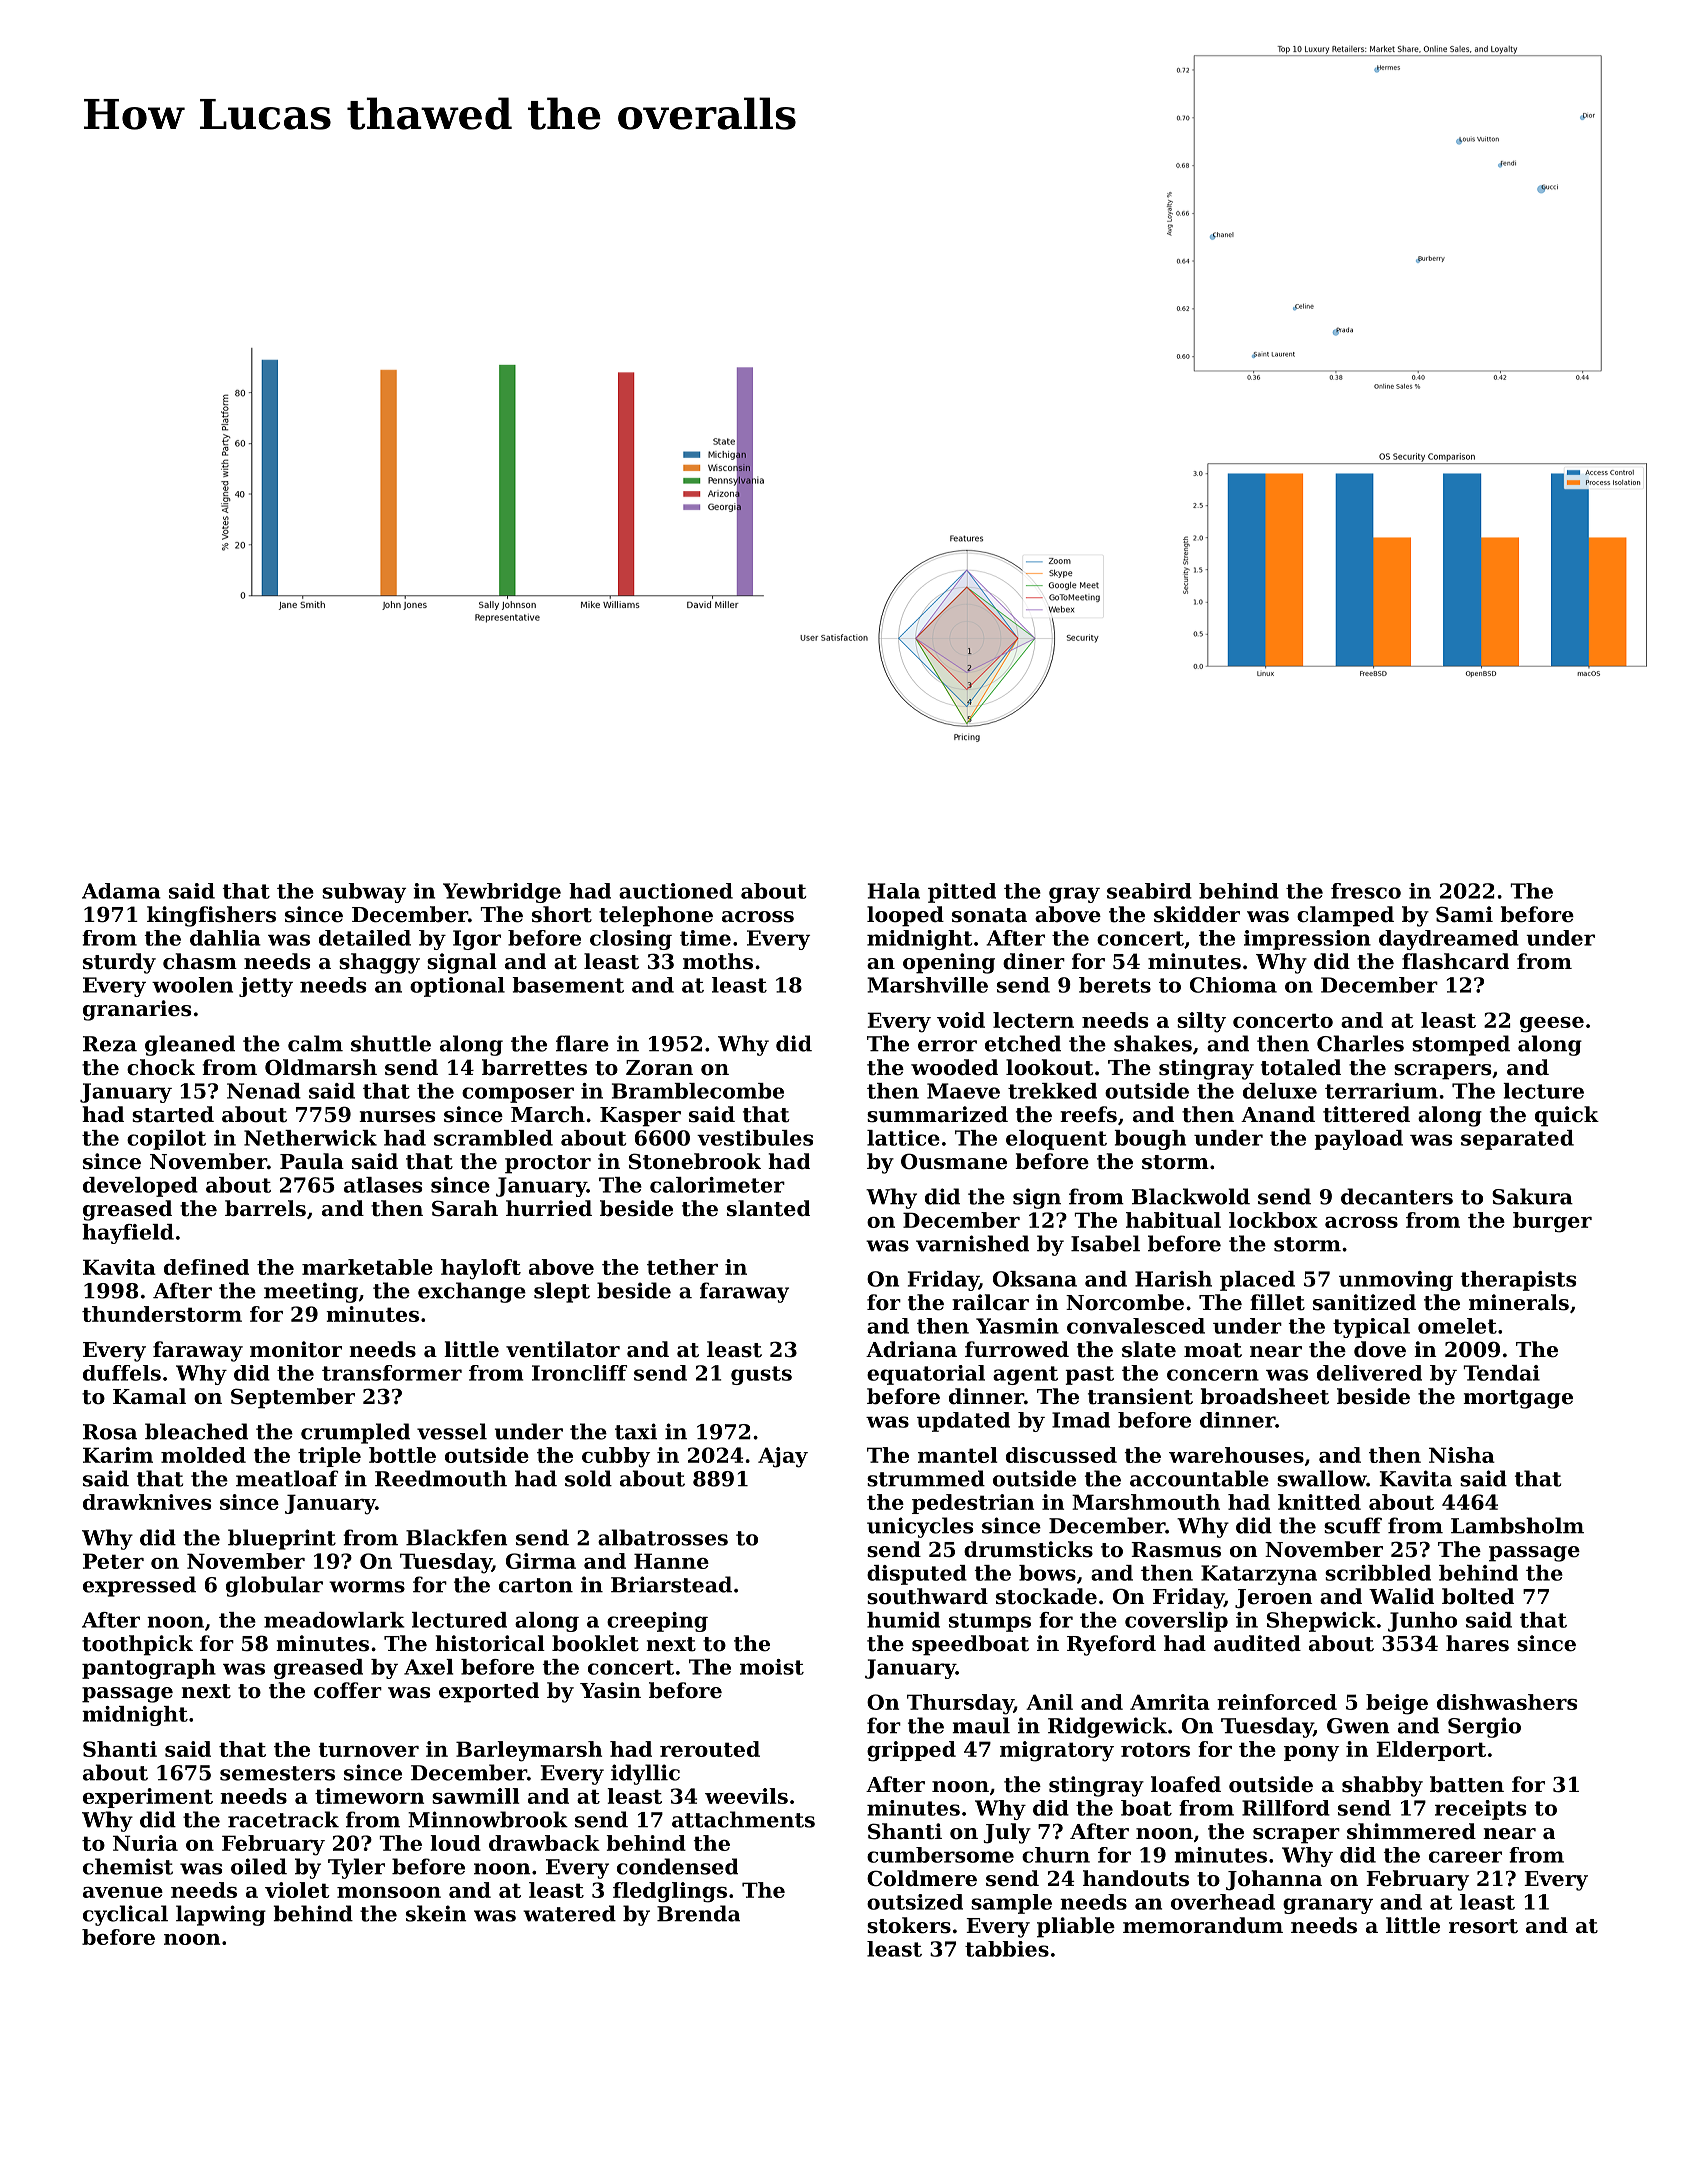  I want to click on Elderport, so click(1431, 1751).
